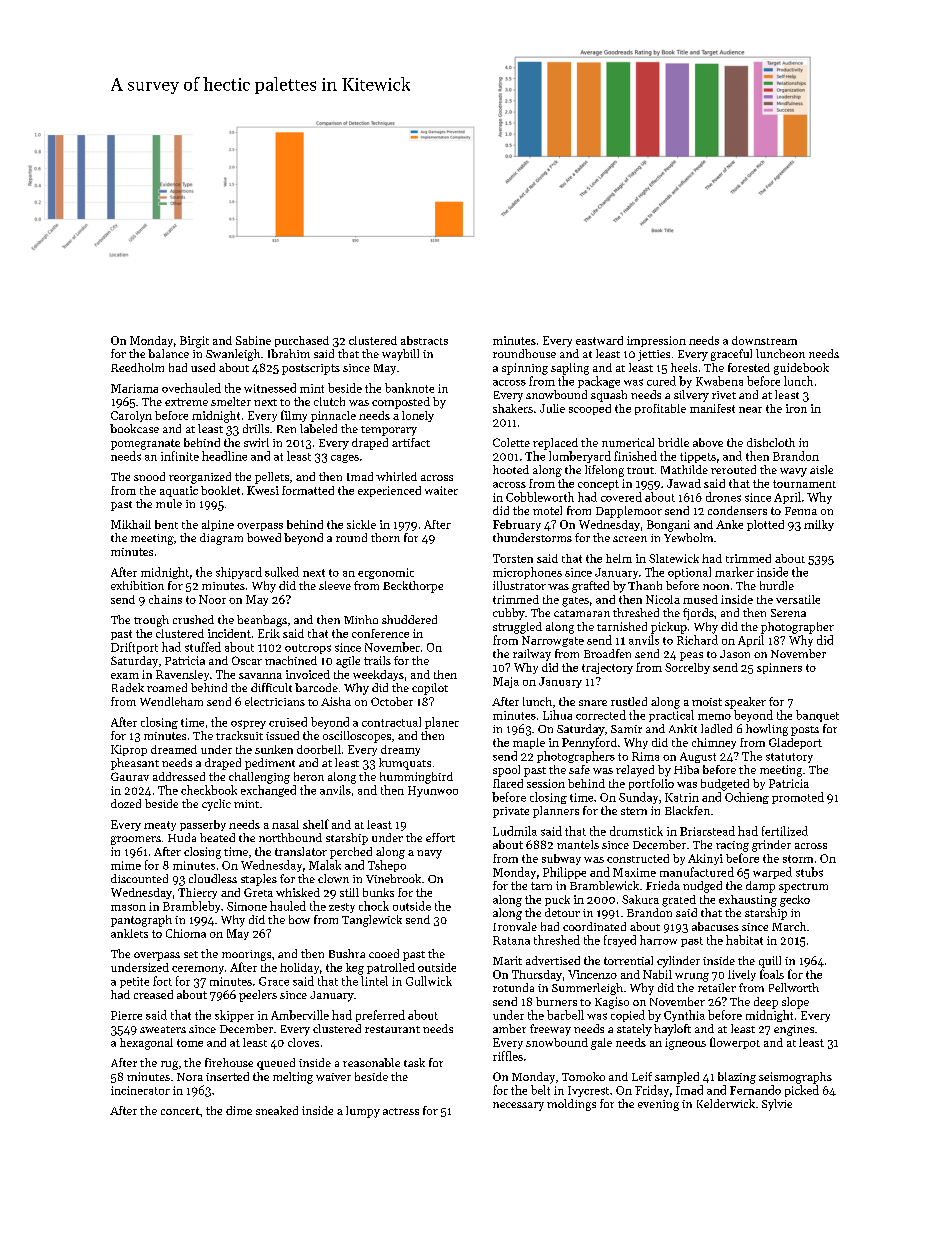 The image size is (952, 1233). I want to click on oscilloscopes, so click(357, 737).
